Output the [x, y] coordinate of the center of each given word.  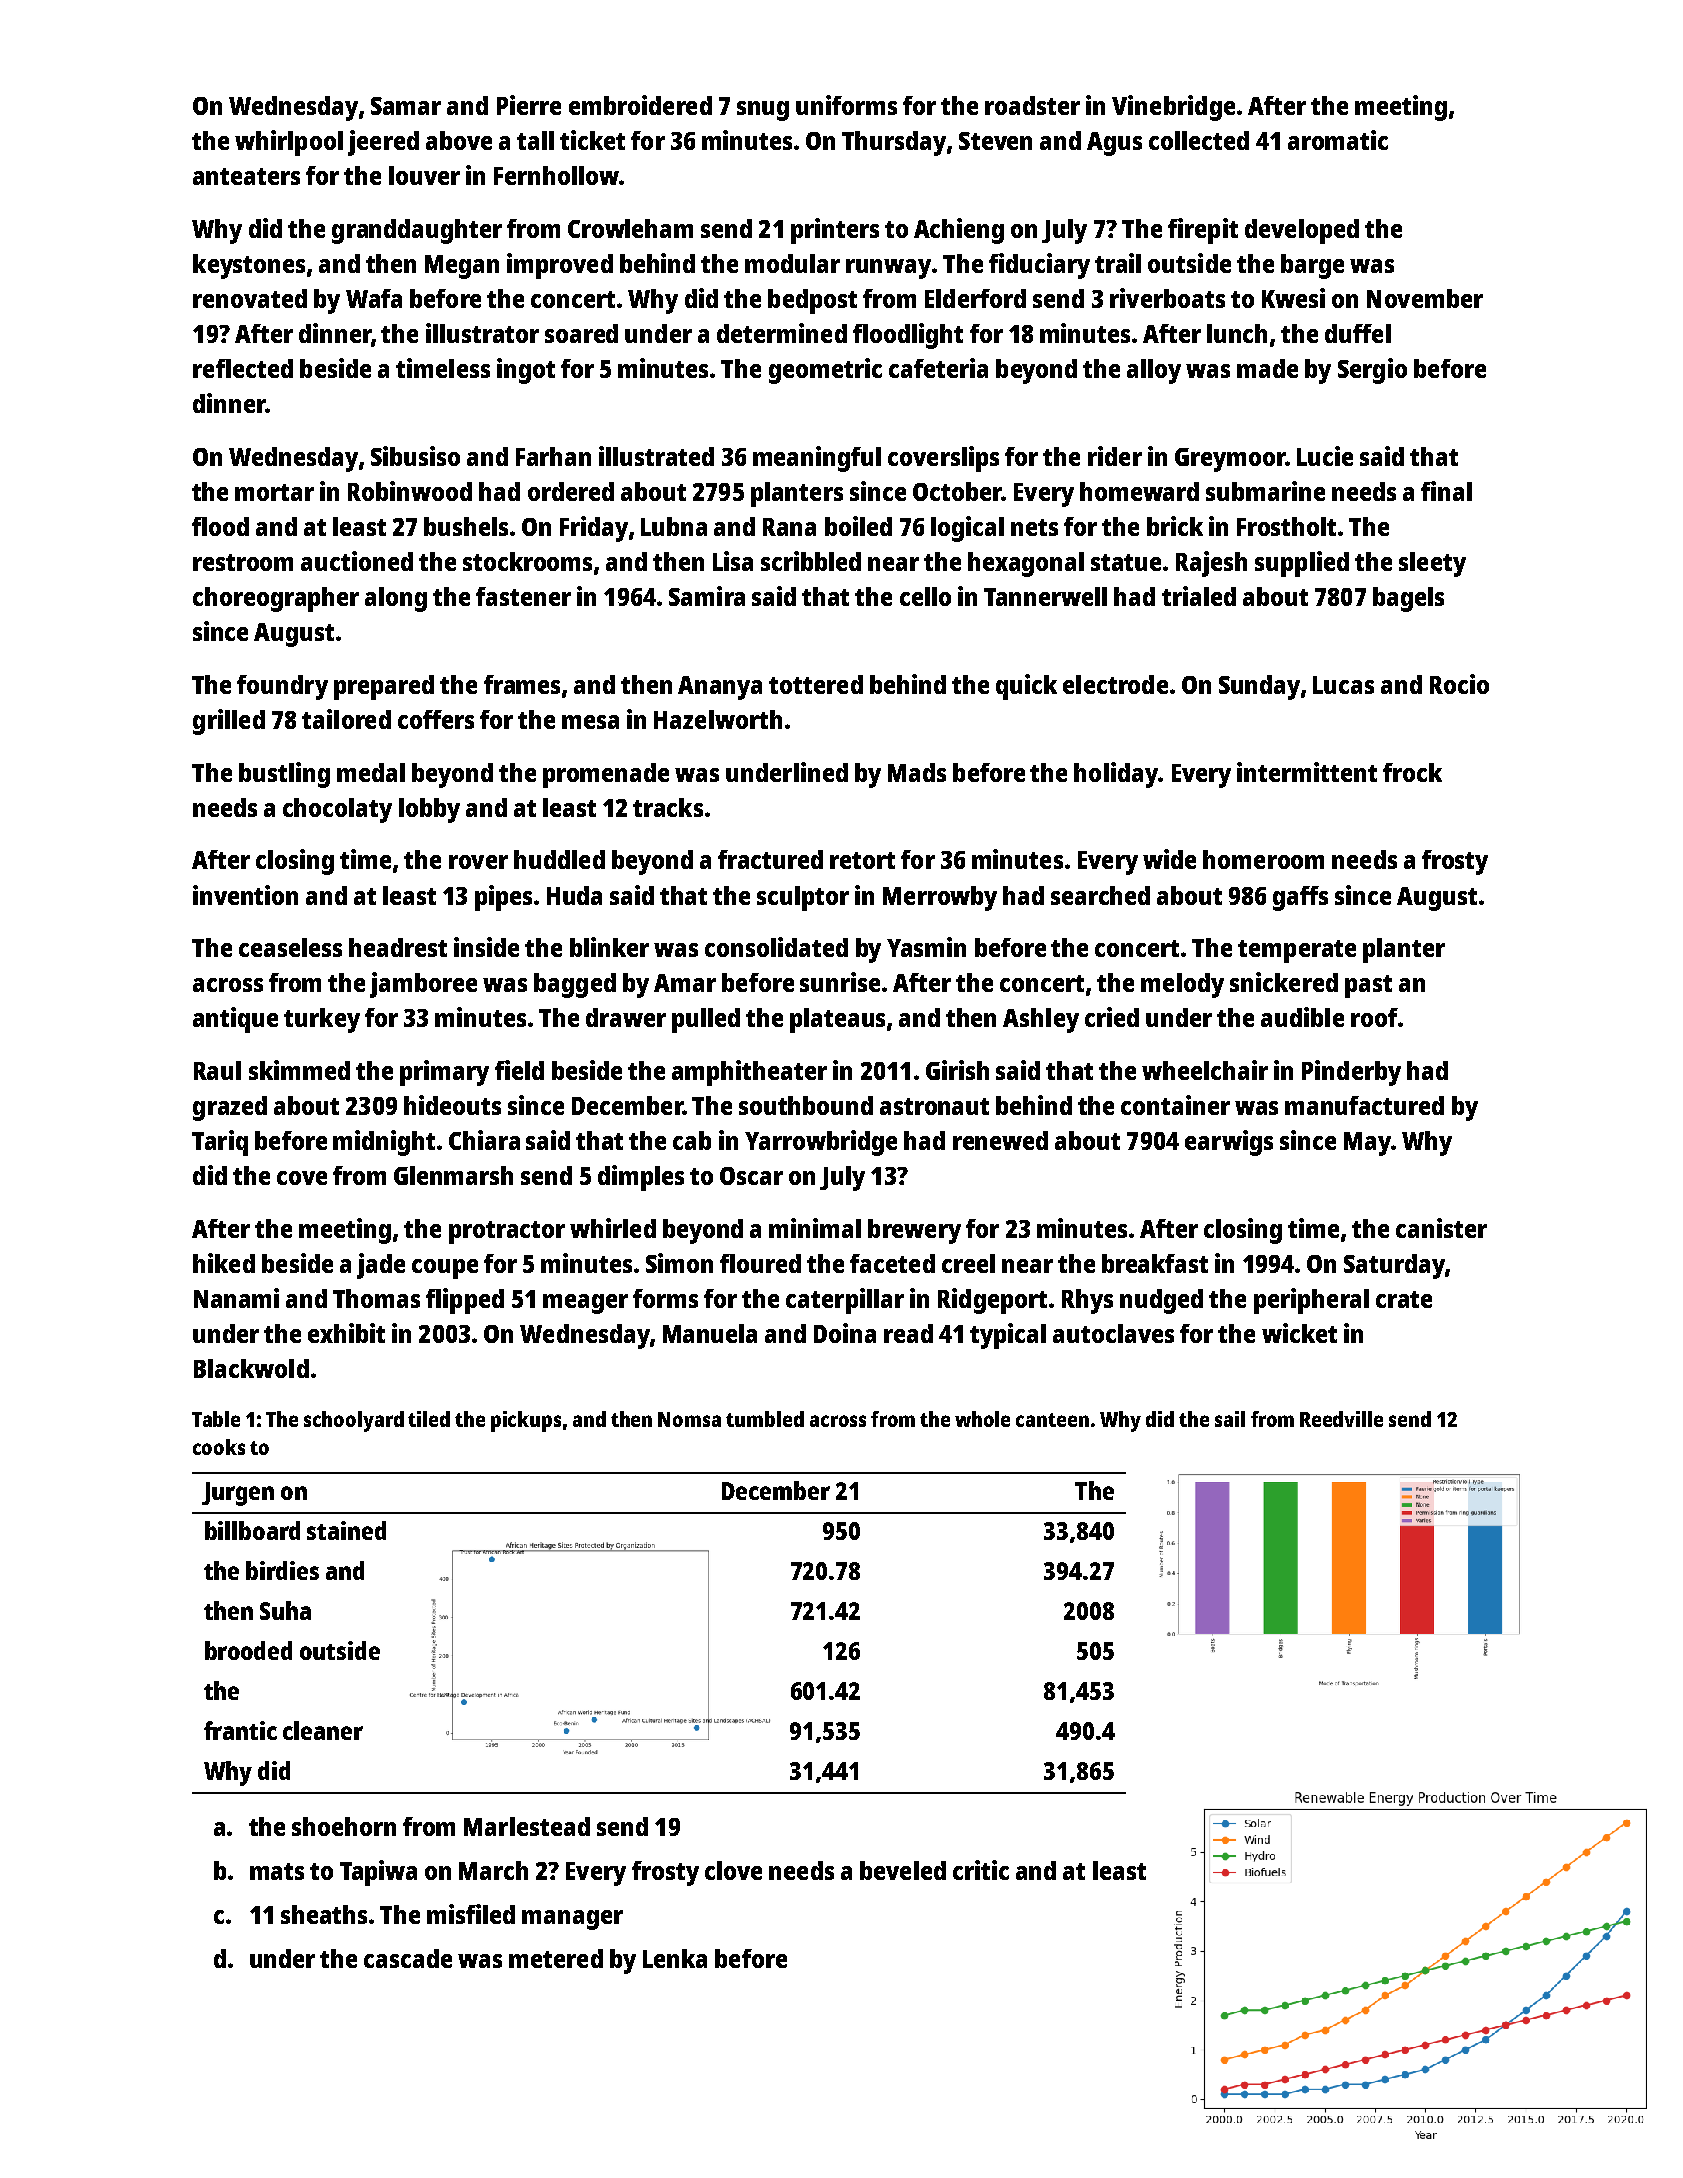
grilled [229, 722]
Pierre [529, 105]
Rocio [1459, 684]
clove [733, 1870]
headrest [398, 947]
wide [1169, 859]
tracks [668, 807]
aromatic [1338, 140]
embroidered [640, 105]
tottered [816, 684]
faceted [892, 1263]
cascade [408, 1958]
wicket [1299, 1333]
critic [981, 1870]
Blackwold [251, 1368]
